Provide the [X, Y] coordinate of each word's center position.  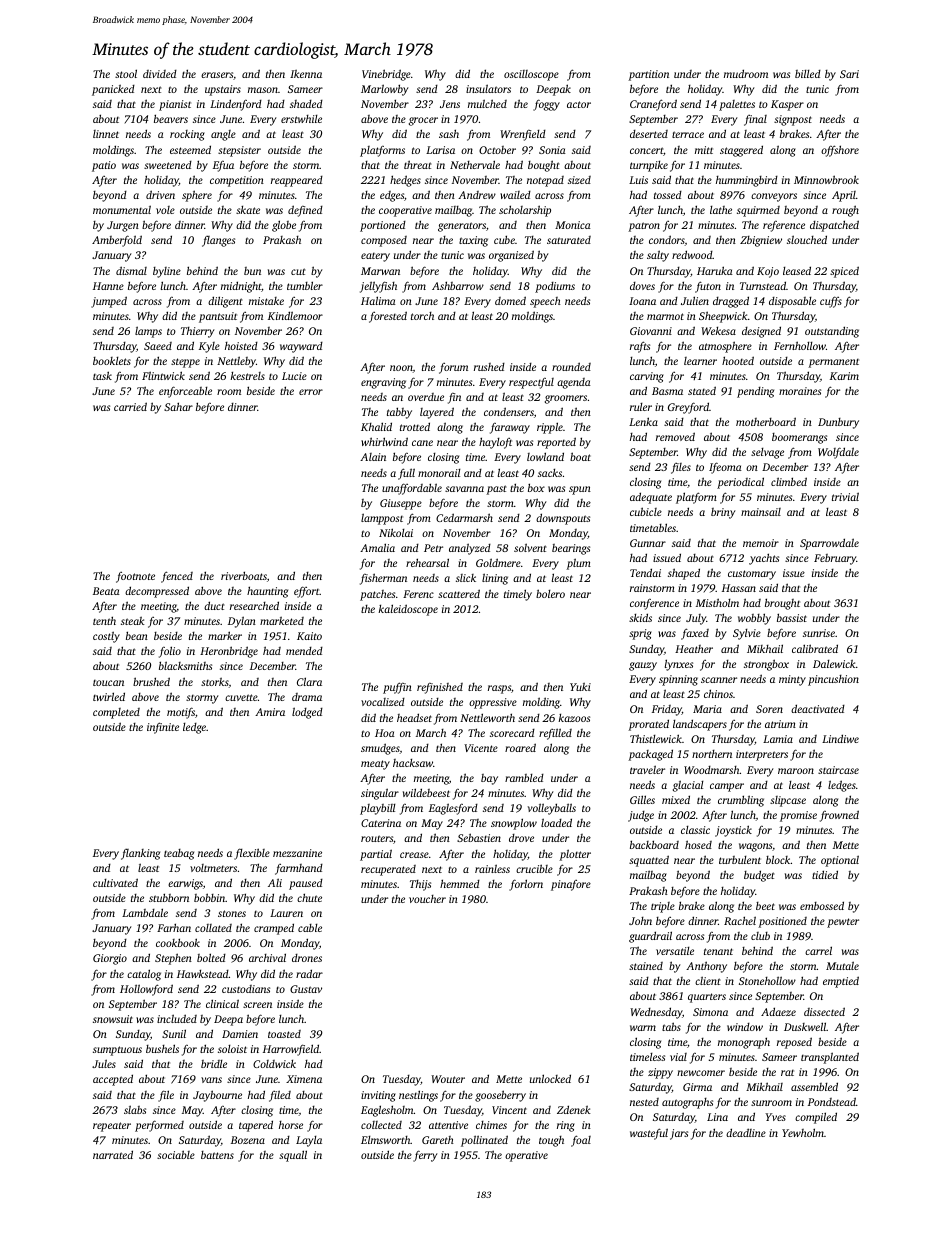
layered [437, 413]
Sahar [178, 406]
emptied [841, 982]
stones [232, 913]
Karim [844, 376]
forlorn [526, 885]
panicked [113, 90]
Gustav [306, 989]
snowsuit [113, 1019]
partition [648, 75]
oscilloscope [531, 75]
